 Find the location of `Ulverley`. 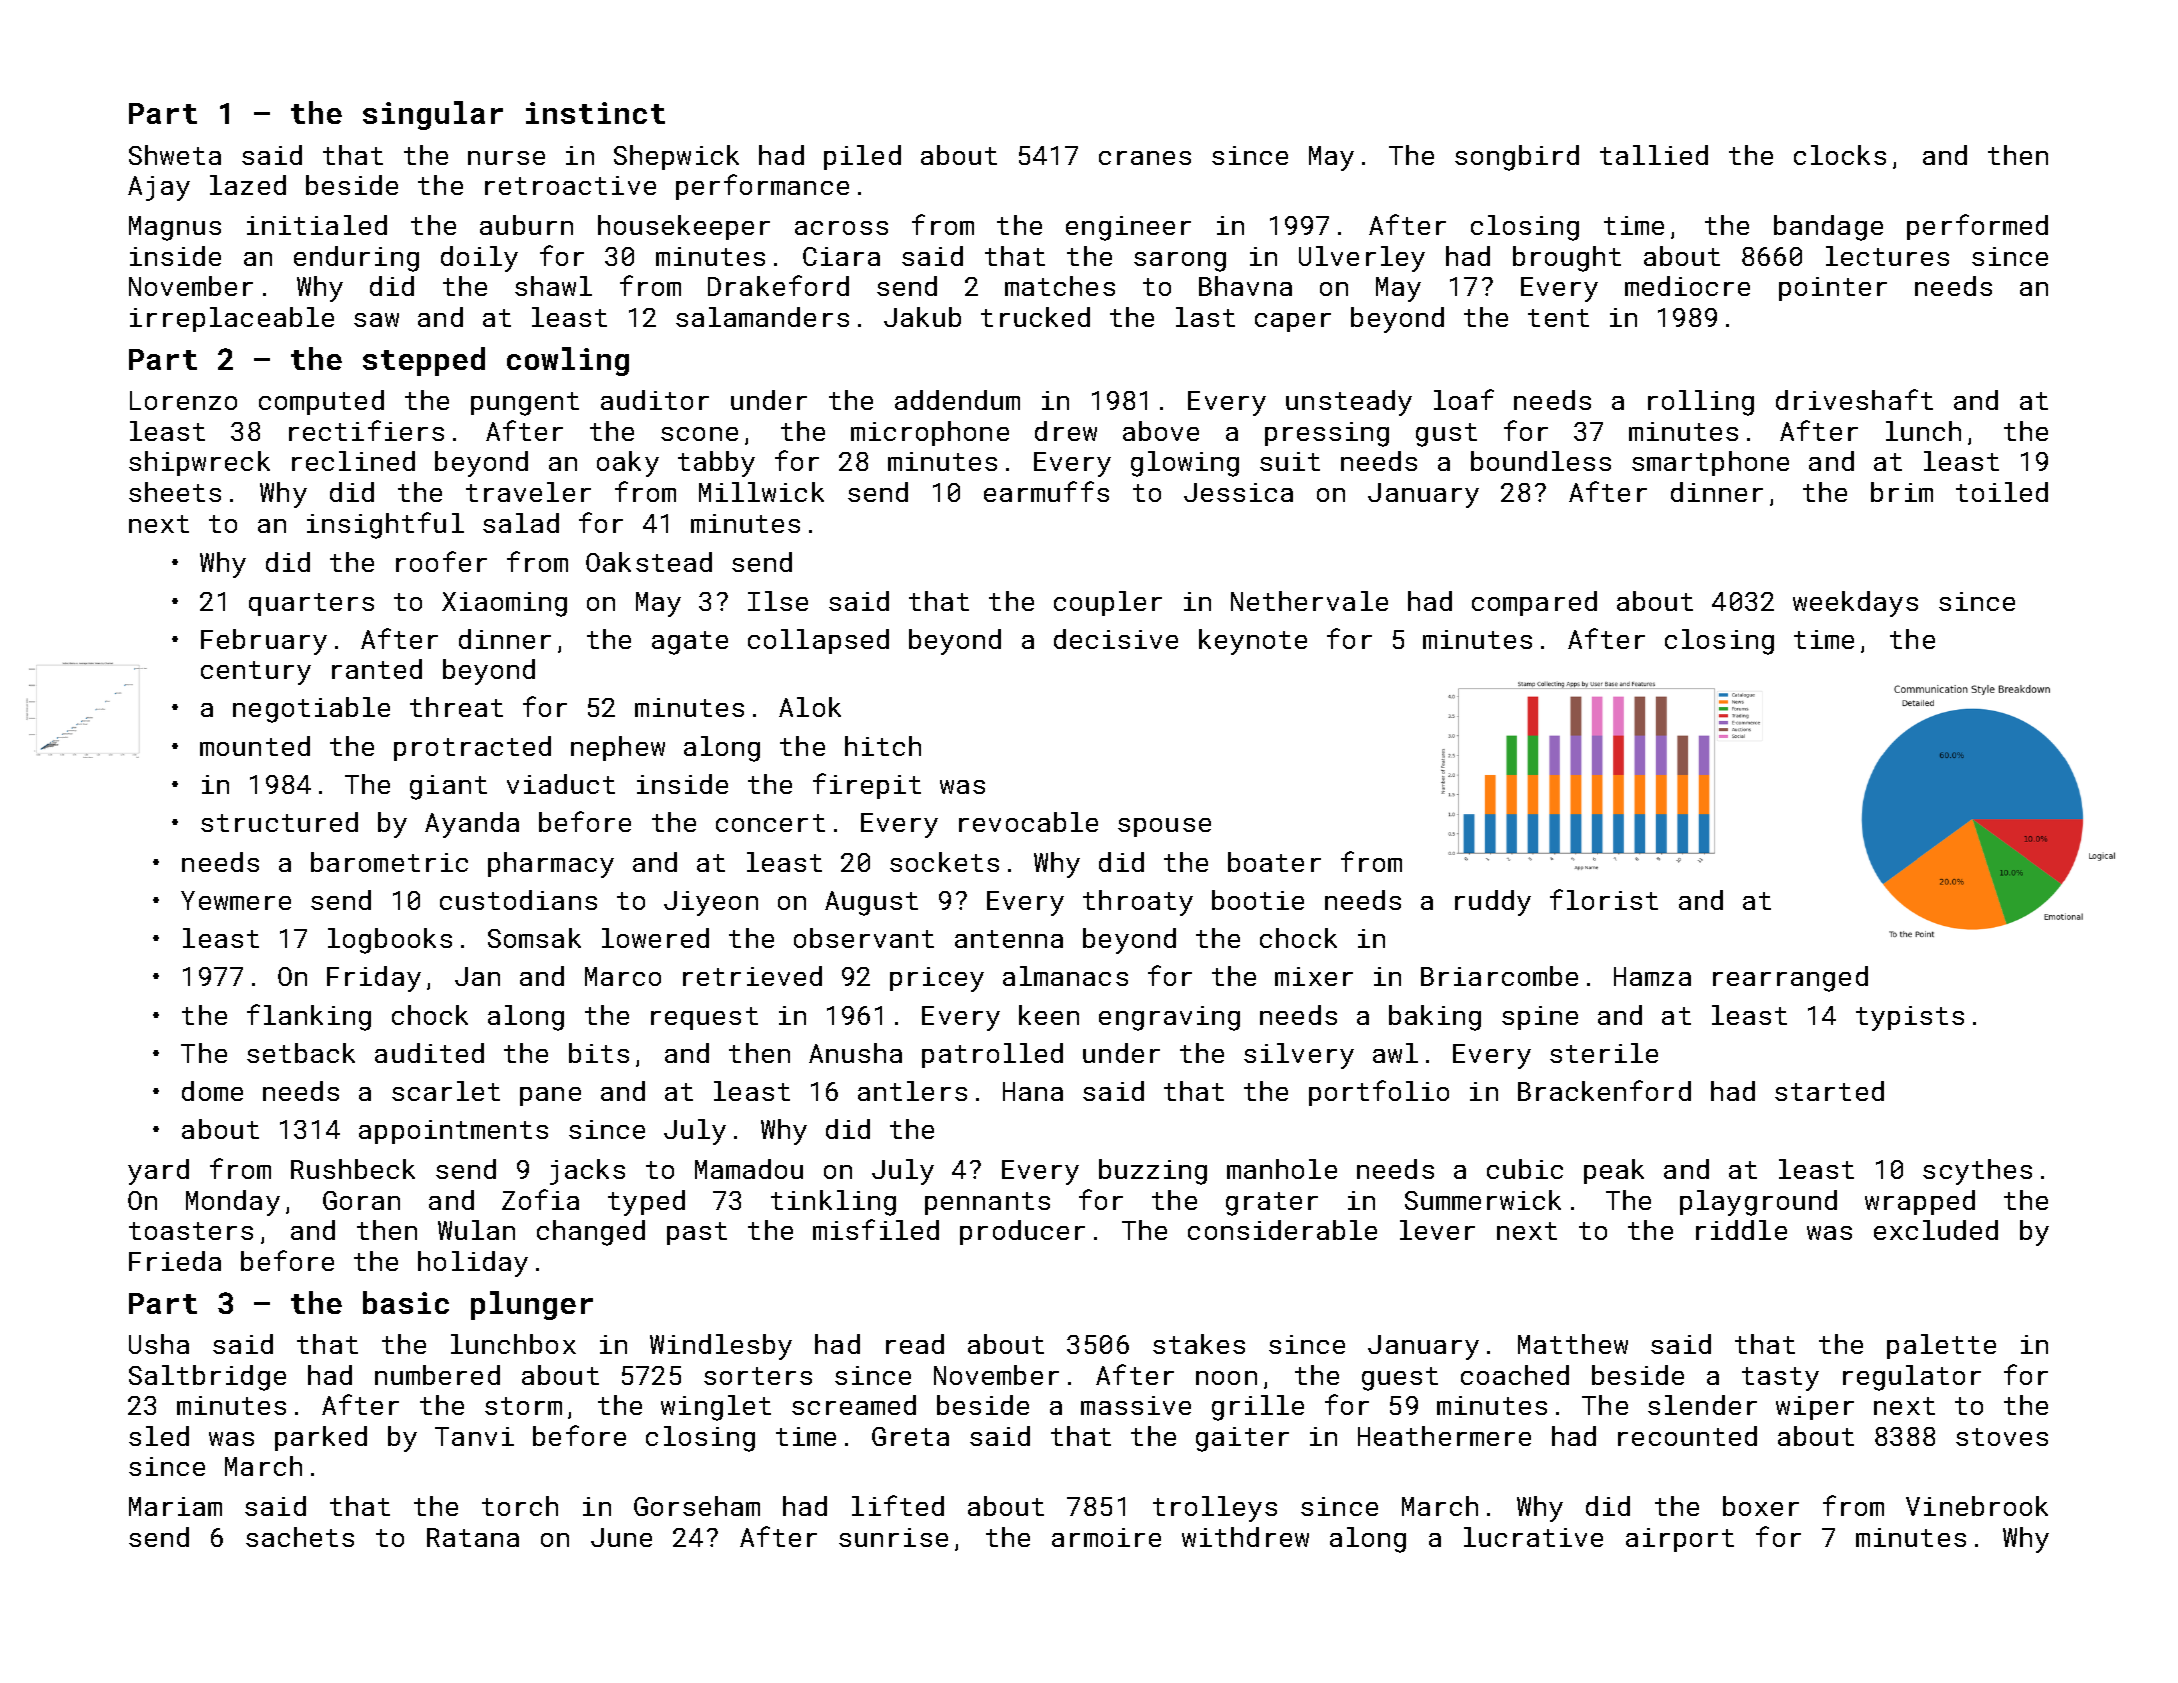

Ulverley is located at coordinates (1362, 259).
